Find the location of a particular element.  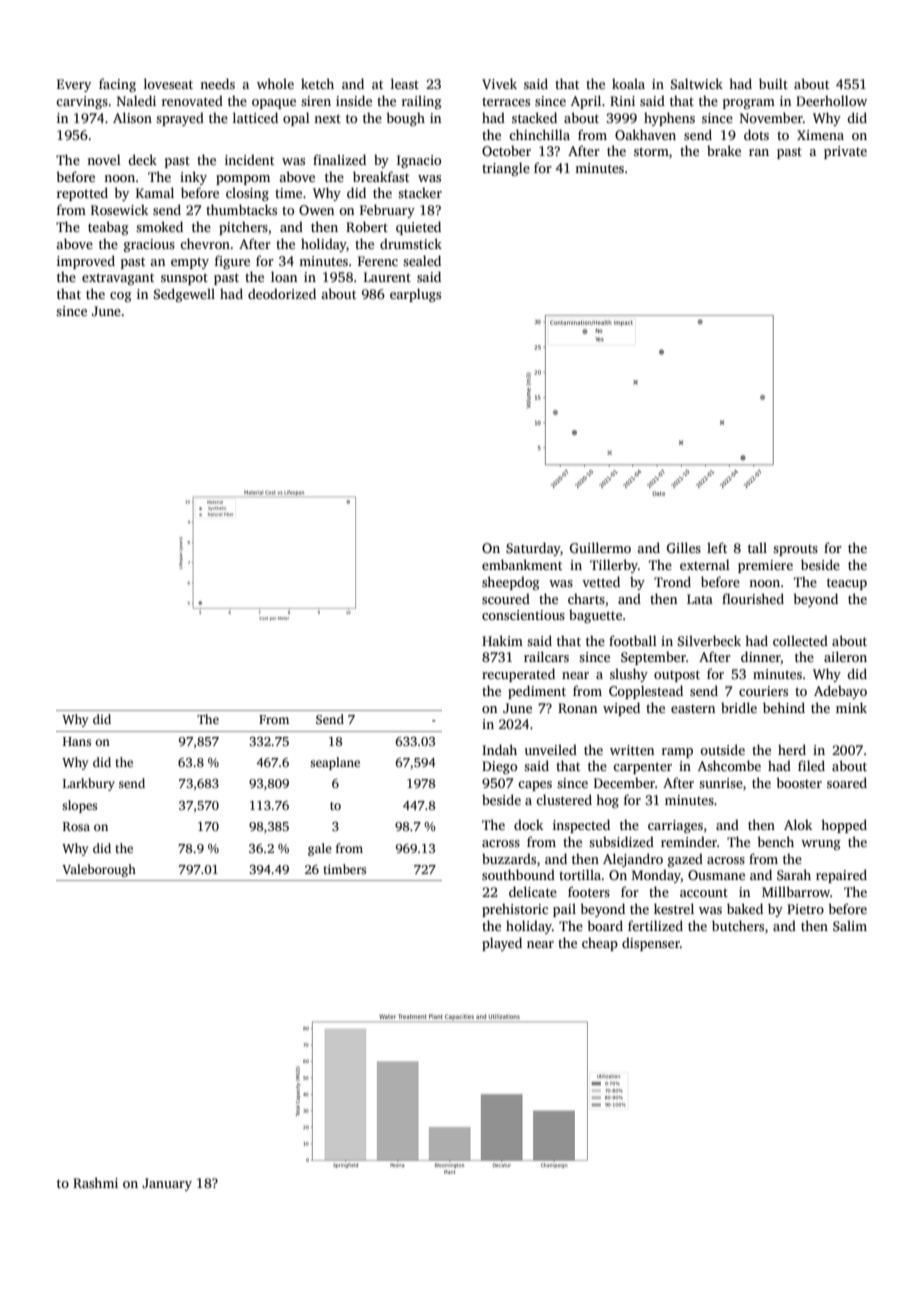

embankment is located at coordinates (522, 564).
